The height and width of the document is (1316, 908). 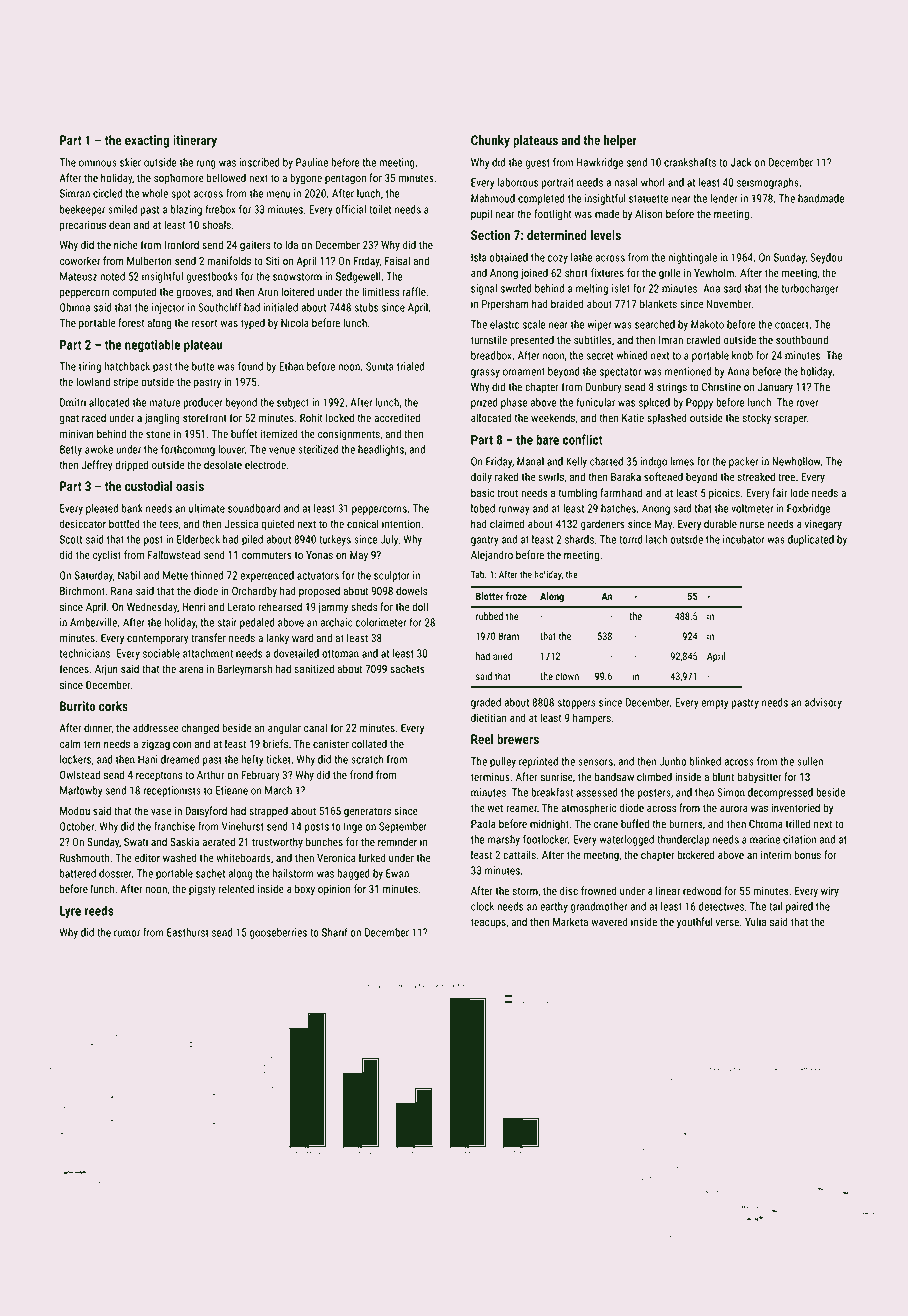 What do you see at coordinates (200, 729) in the document?
I see `changed` at bounding box center [200, 729].
